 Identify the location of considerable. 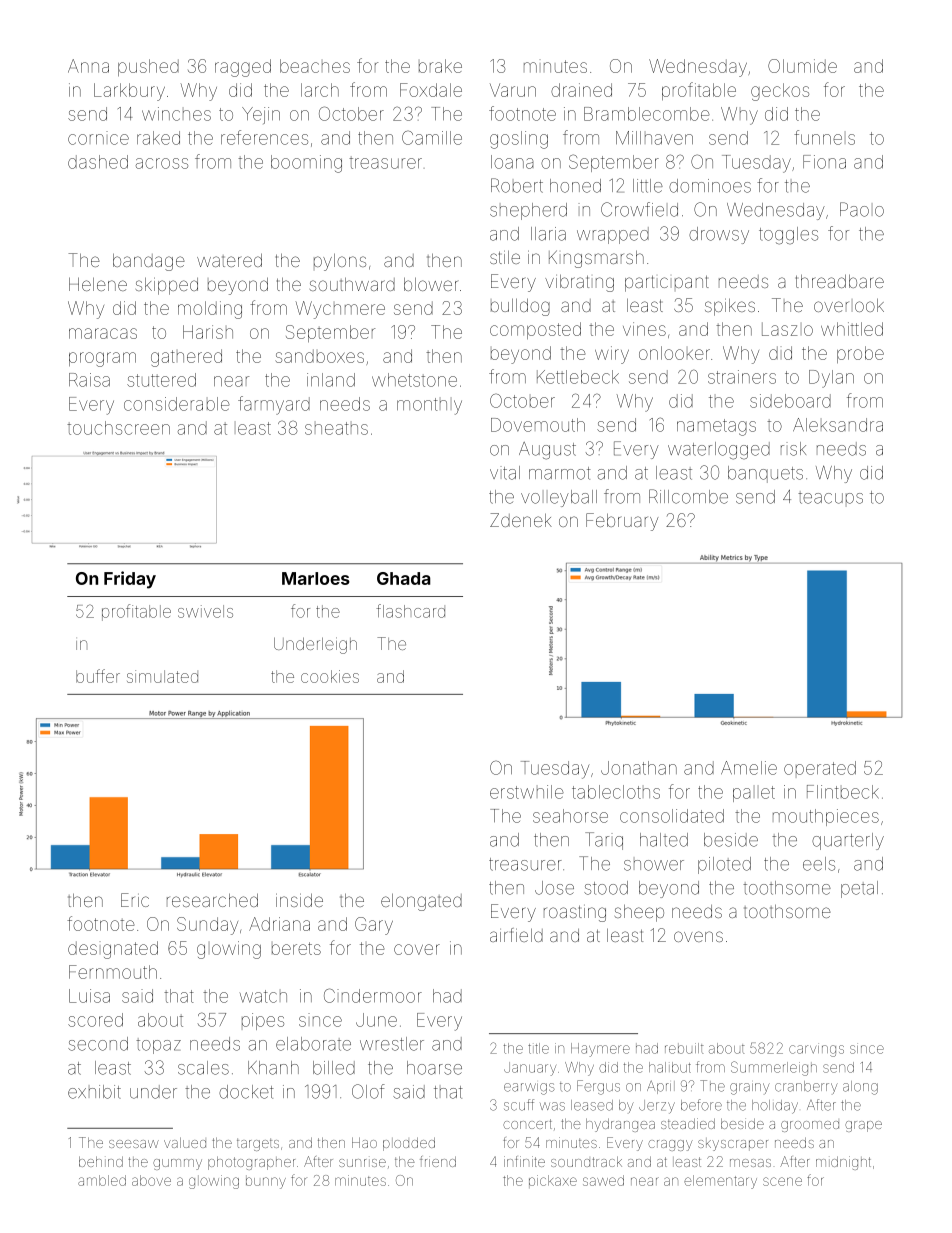
(177, 404).
